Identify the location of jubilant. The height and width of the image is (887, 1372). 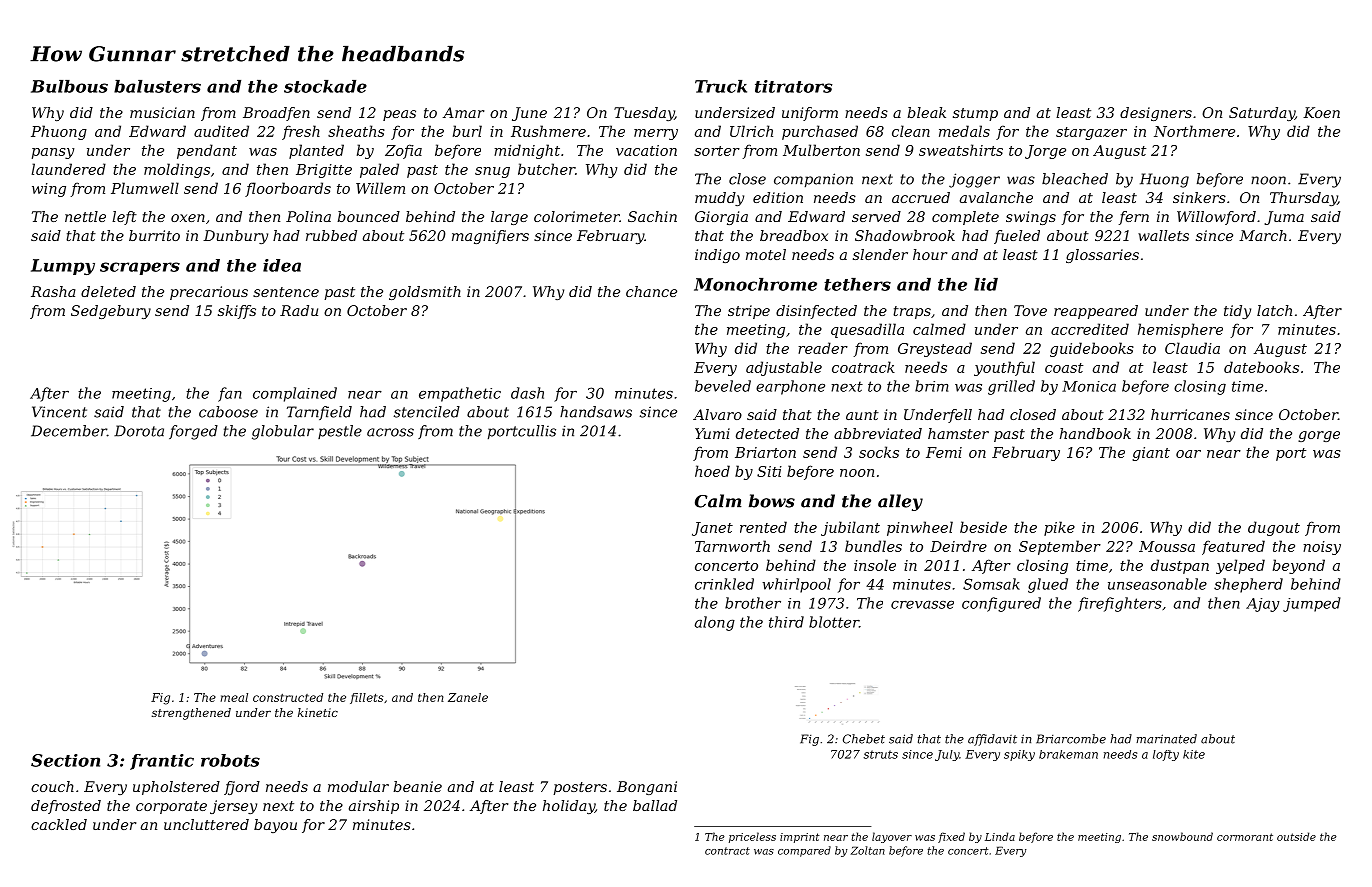
(850, 528).
